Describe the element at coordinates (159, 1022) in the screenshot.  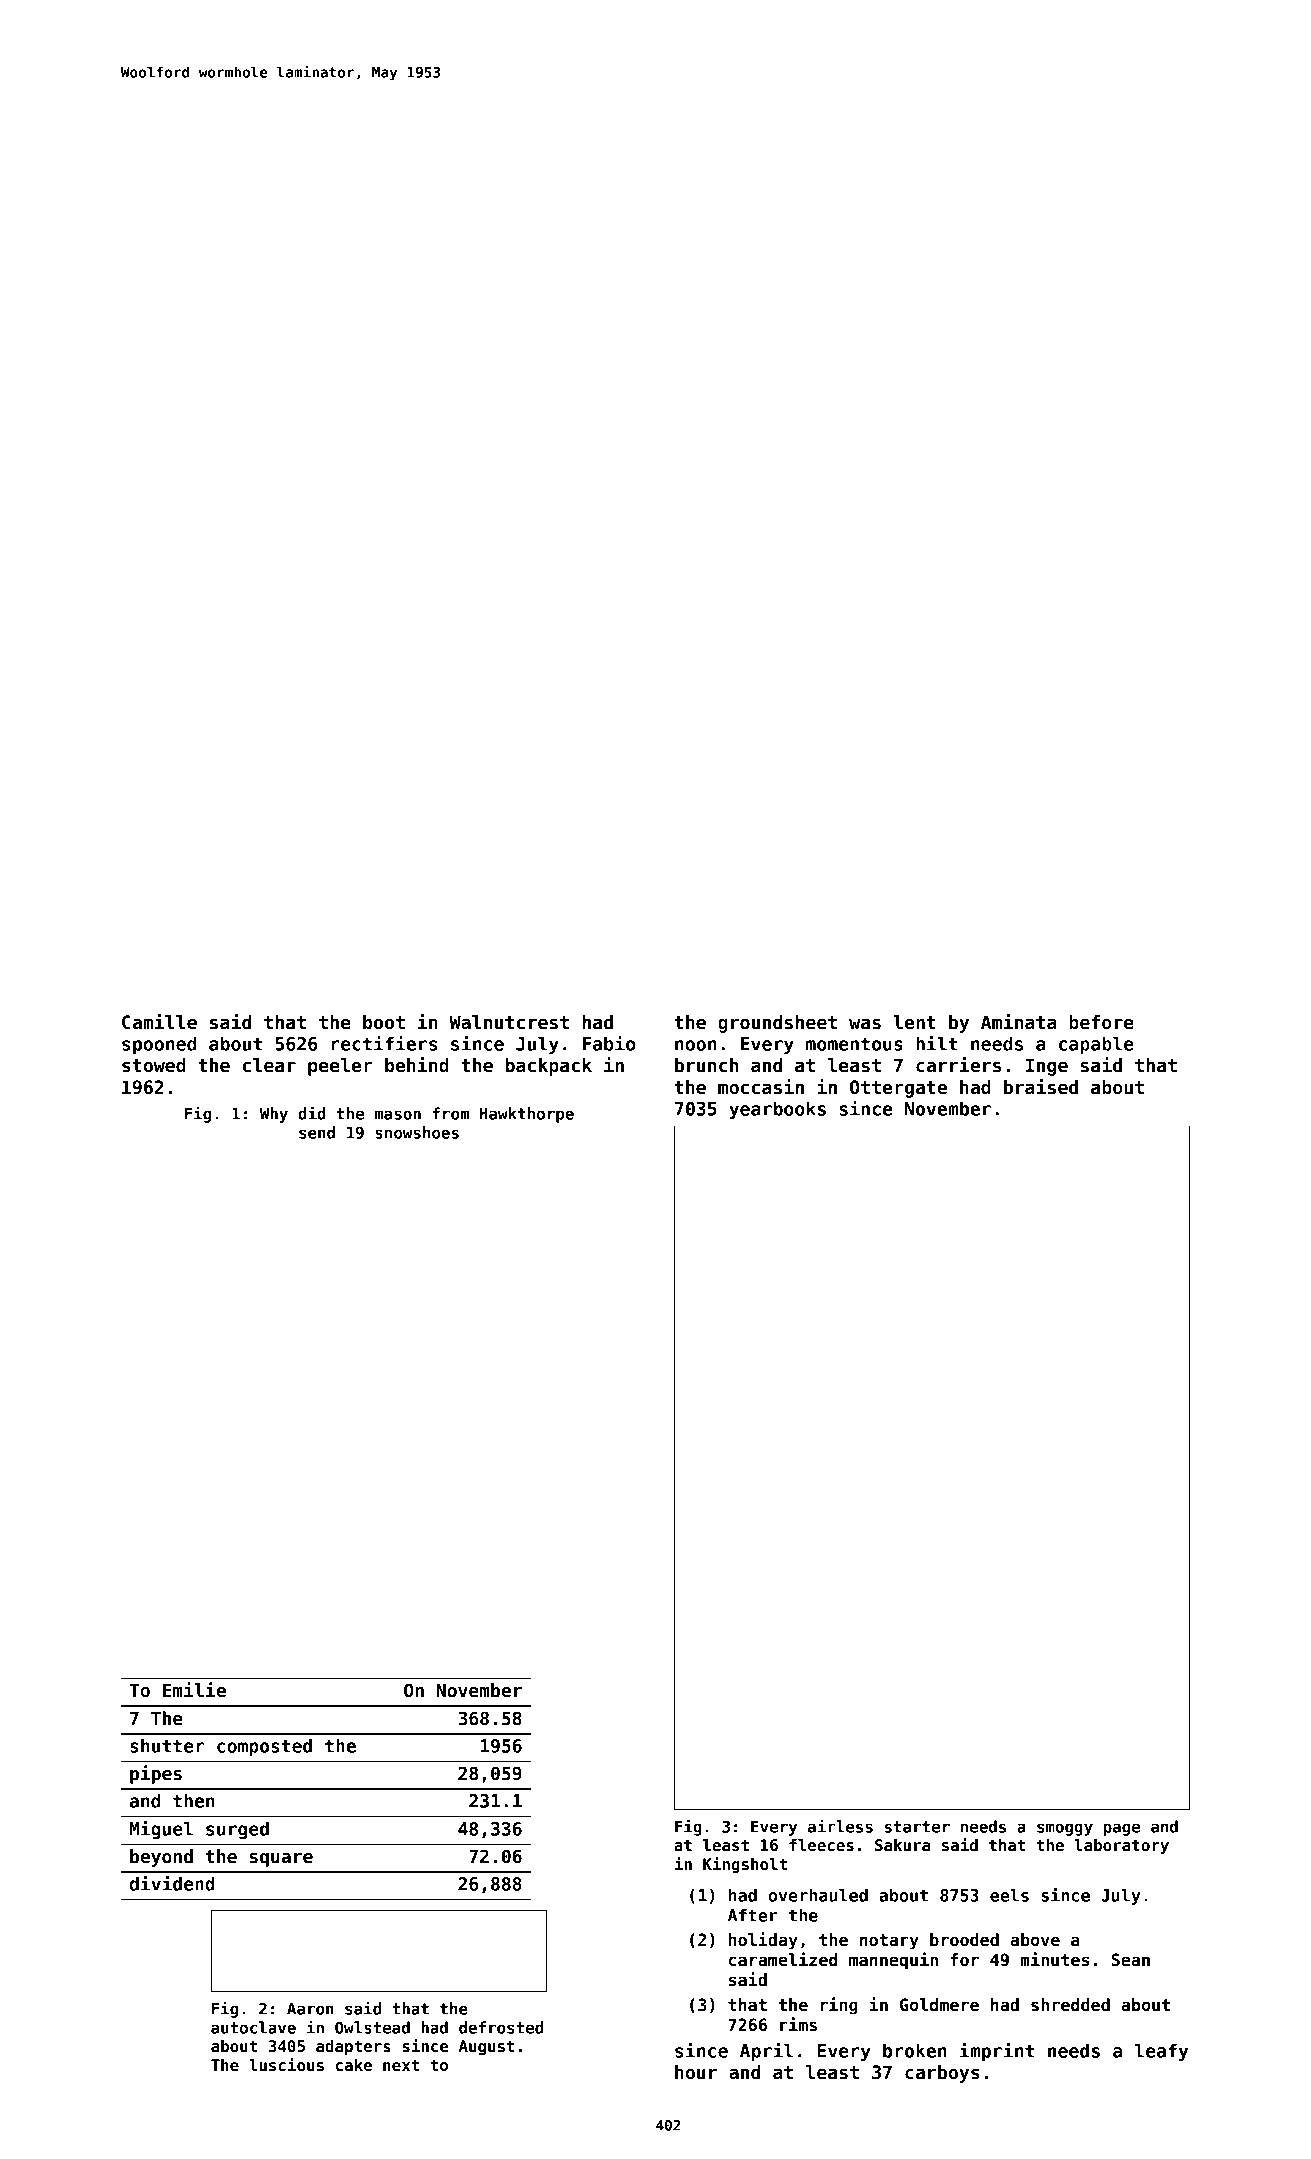
I see `Camille` at that location.
